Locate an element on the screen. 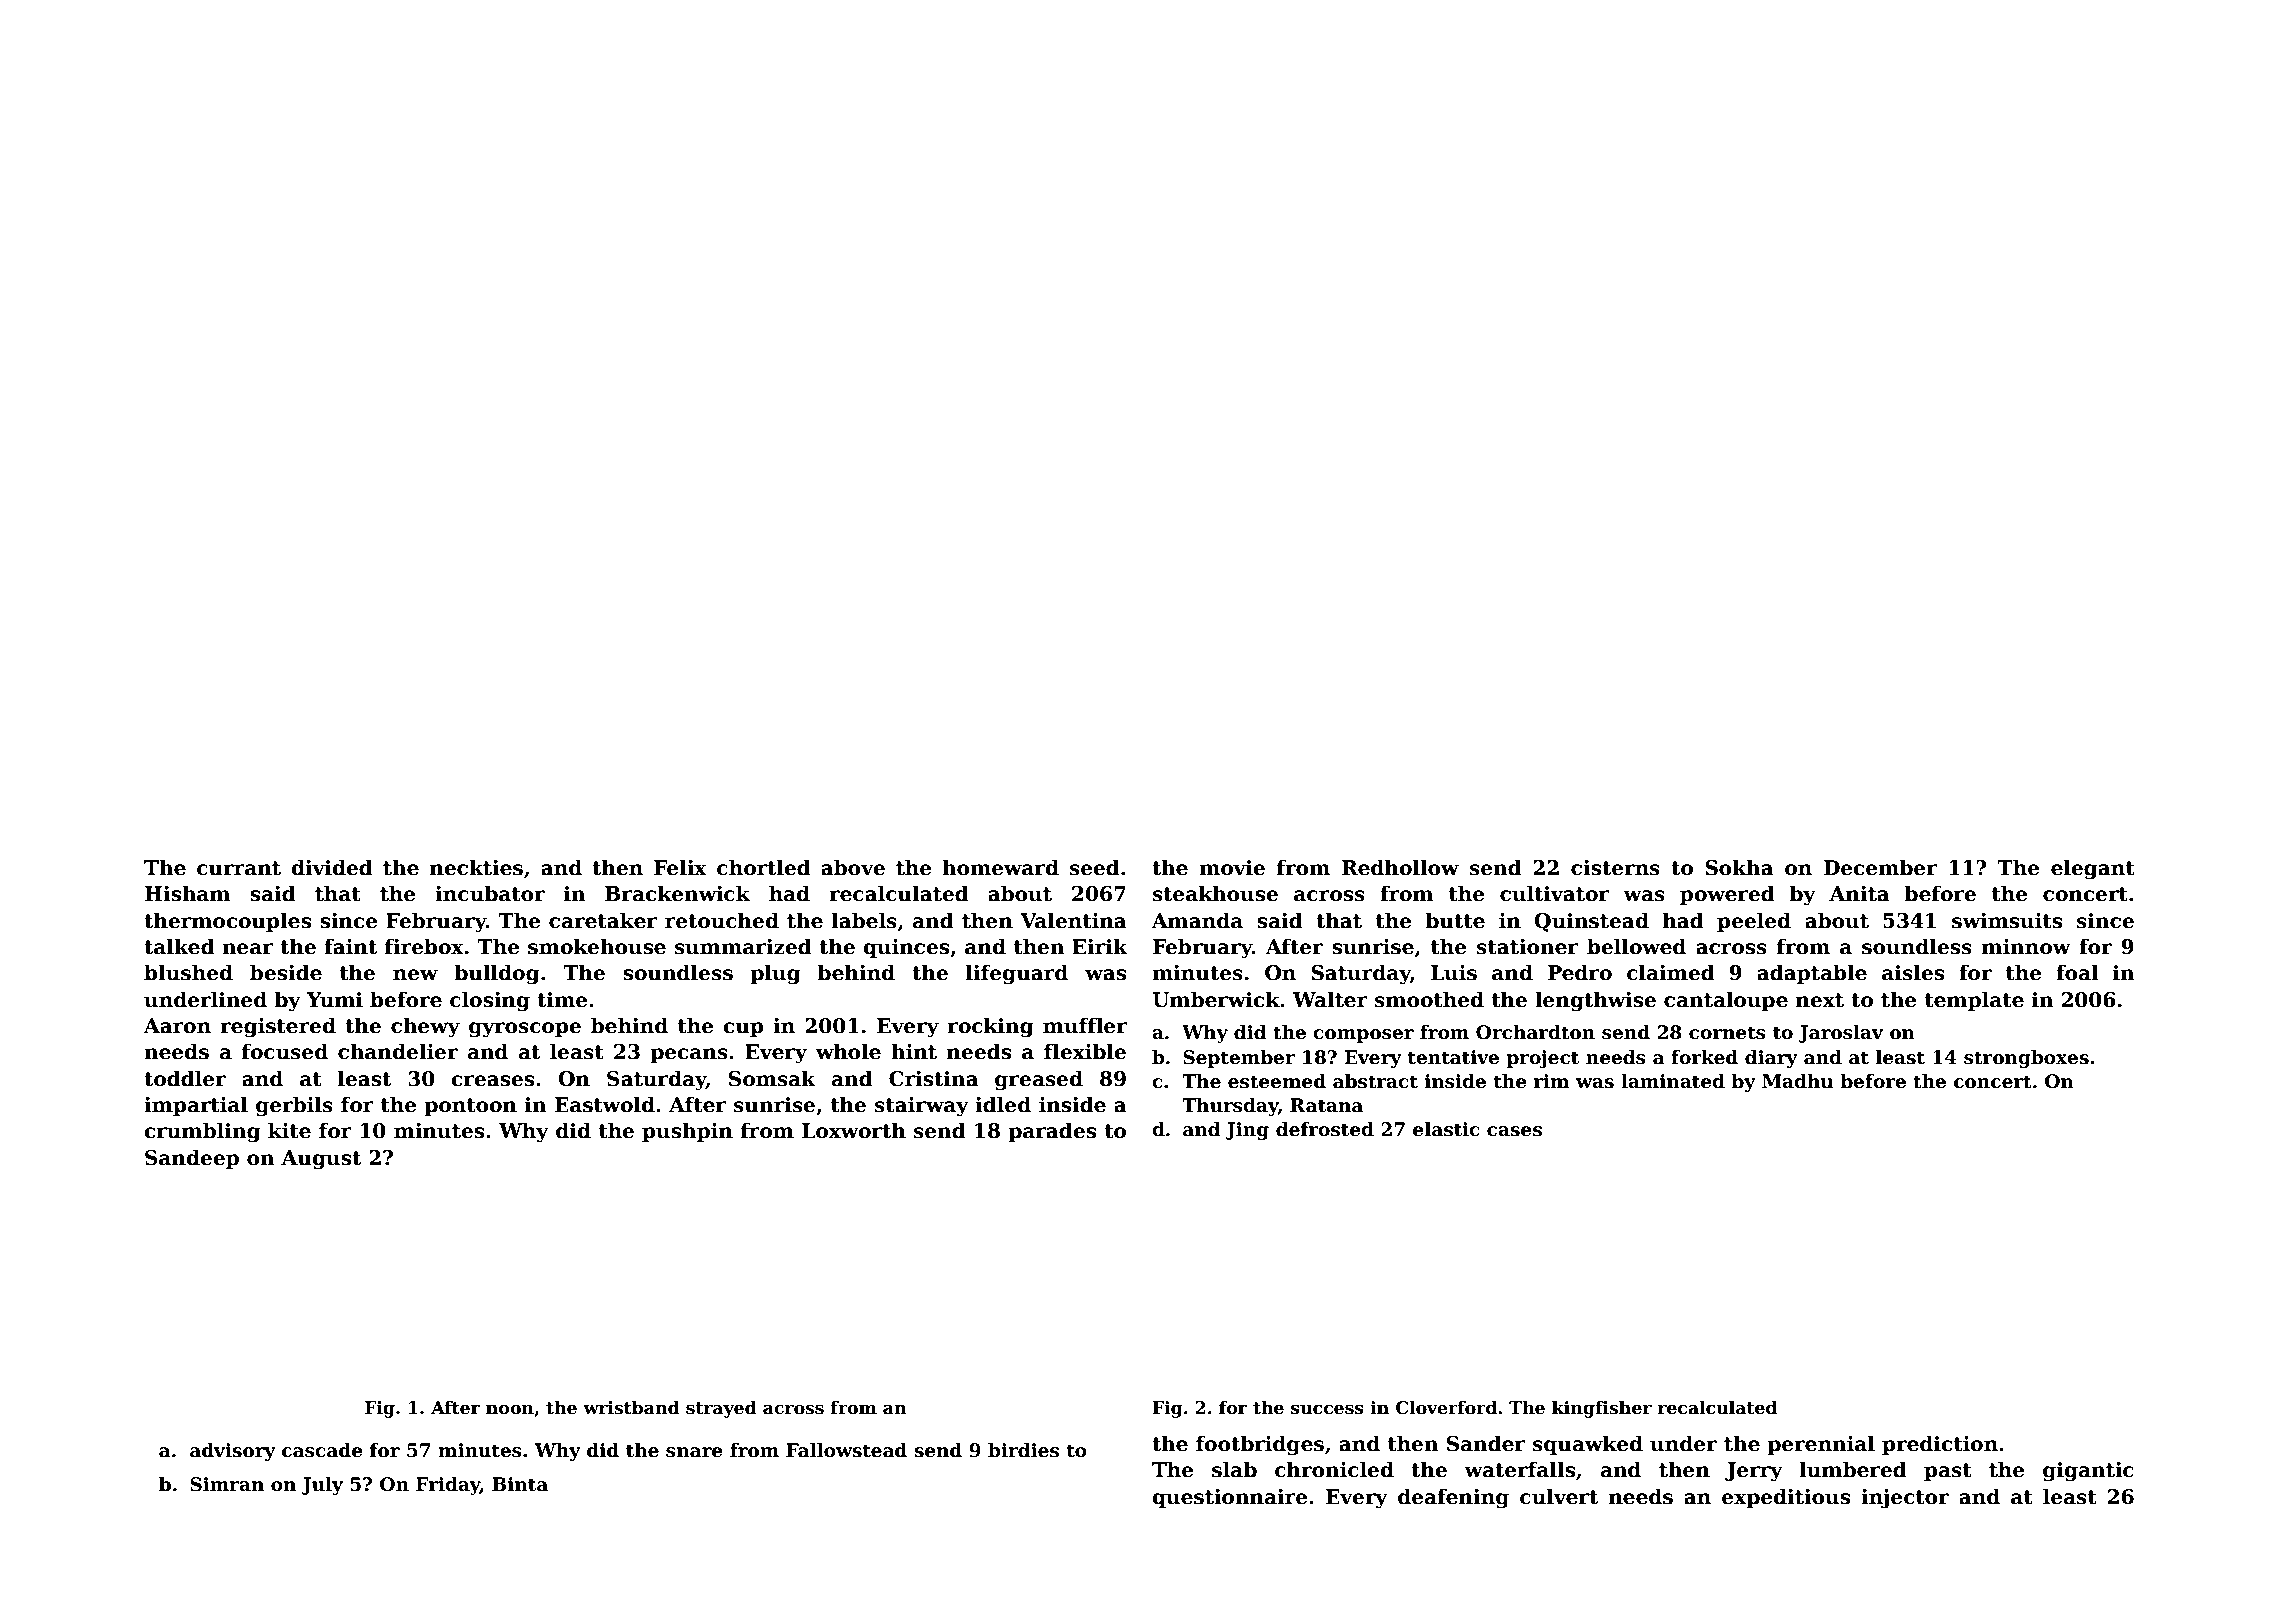 This screenshot has height=1612, width=2279. Anita is located at coordinates (1859, 894).
